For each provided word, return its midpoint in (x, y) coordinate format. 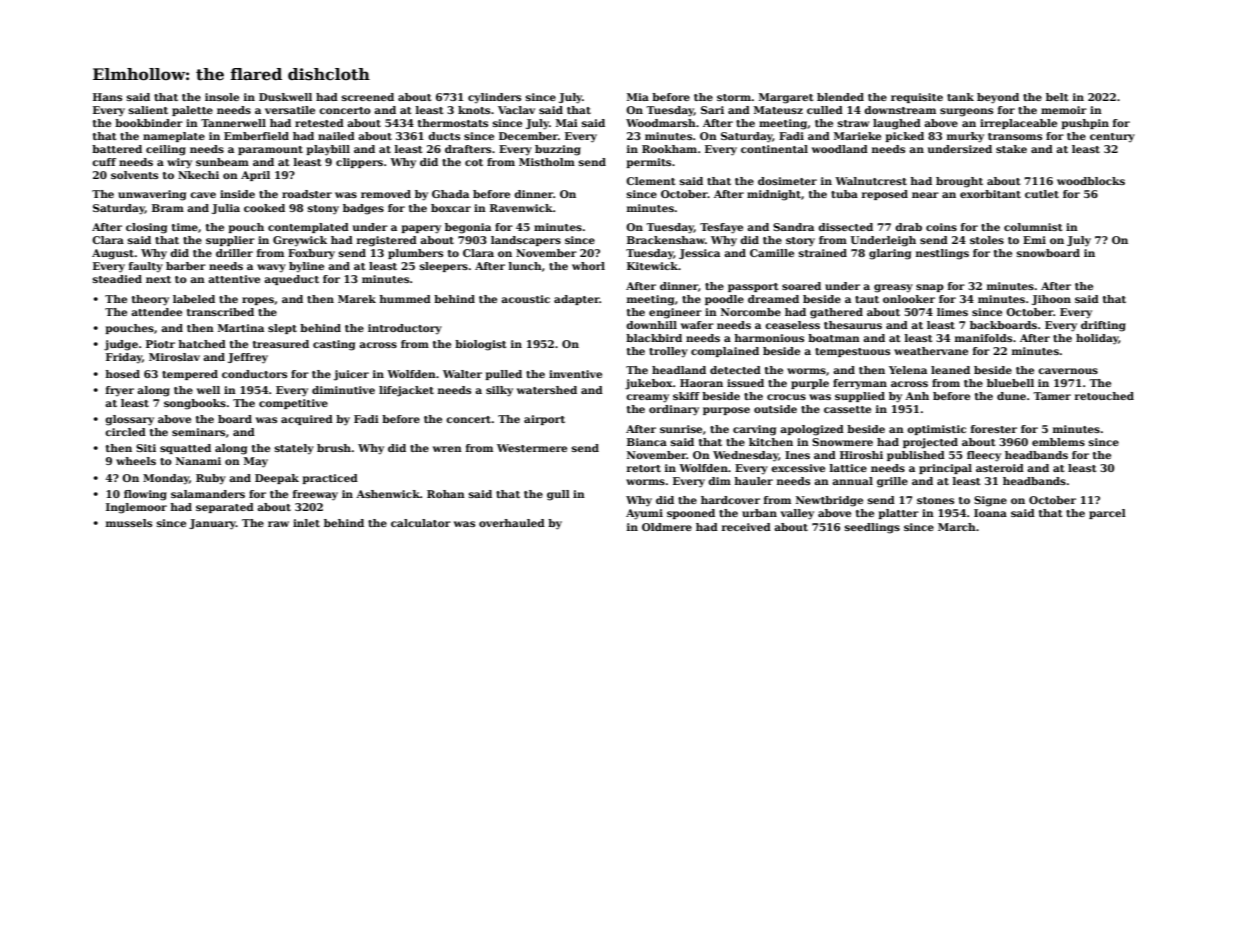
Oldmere (667, 527)
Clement (651, 181)
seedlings (872, 528)
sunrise (681, 429)
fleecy (984, 456)
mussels (129, 523)
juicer (351, 375)
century (1112, 137)
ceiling (166, 150)
